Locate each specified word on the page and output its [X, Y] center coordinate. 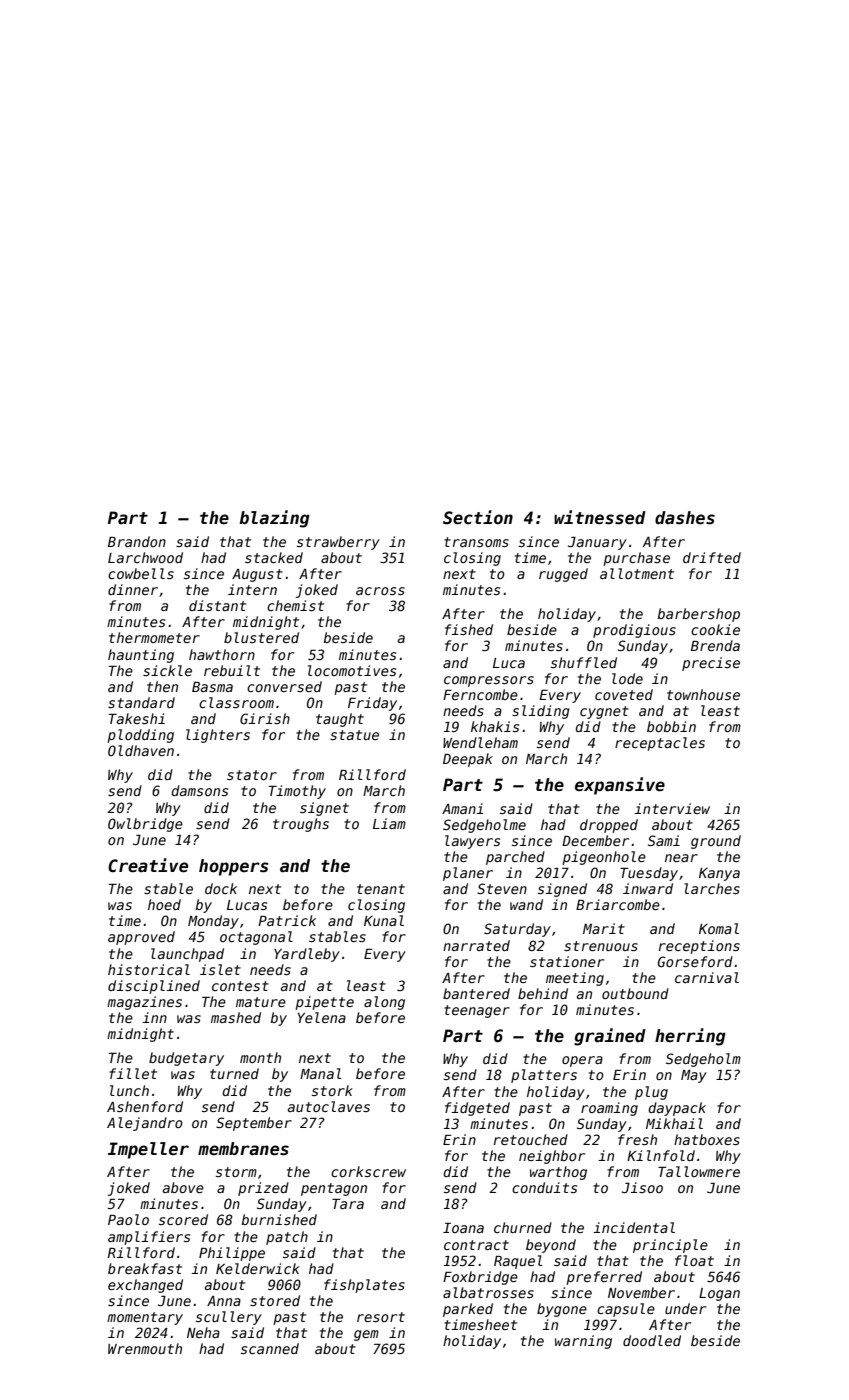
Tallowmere [699, 1171]
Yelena [322, 1017]
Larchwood [145, 557]
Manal [321, 1073]
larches [712, 888]
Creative [148, 865]
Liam [389, 823]
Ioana [463, 1228]
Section [478, 517]
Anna [224, 1301]
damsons [199, 790]
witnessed [600, 517]
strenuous [601, 946]
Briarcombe [618, 904]
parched [515, 858]
